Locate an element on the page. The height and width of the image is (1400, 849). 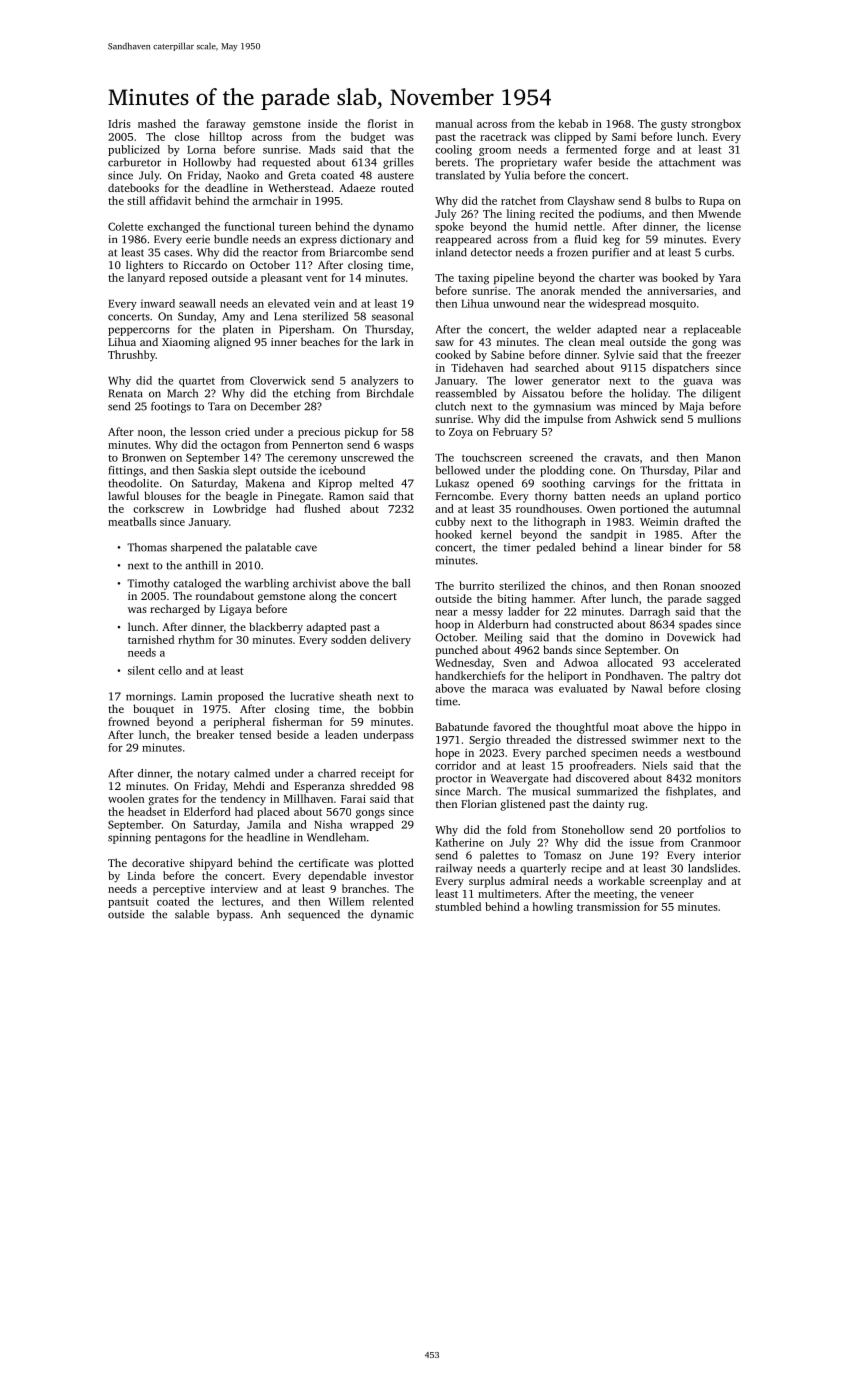
proctor is located at coordinates (454, 780).
